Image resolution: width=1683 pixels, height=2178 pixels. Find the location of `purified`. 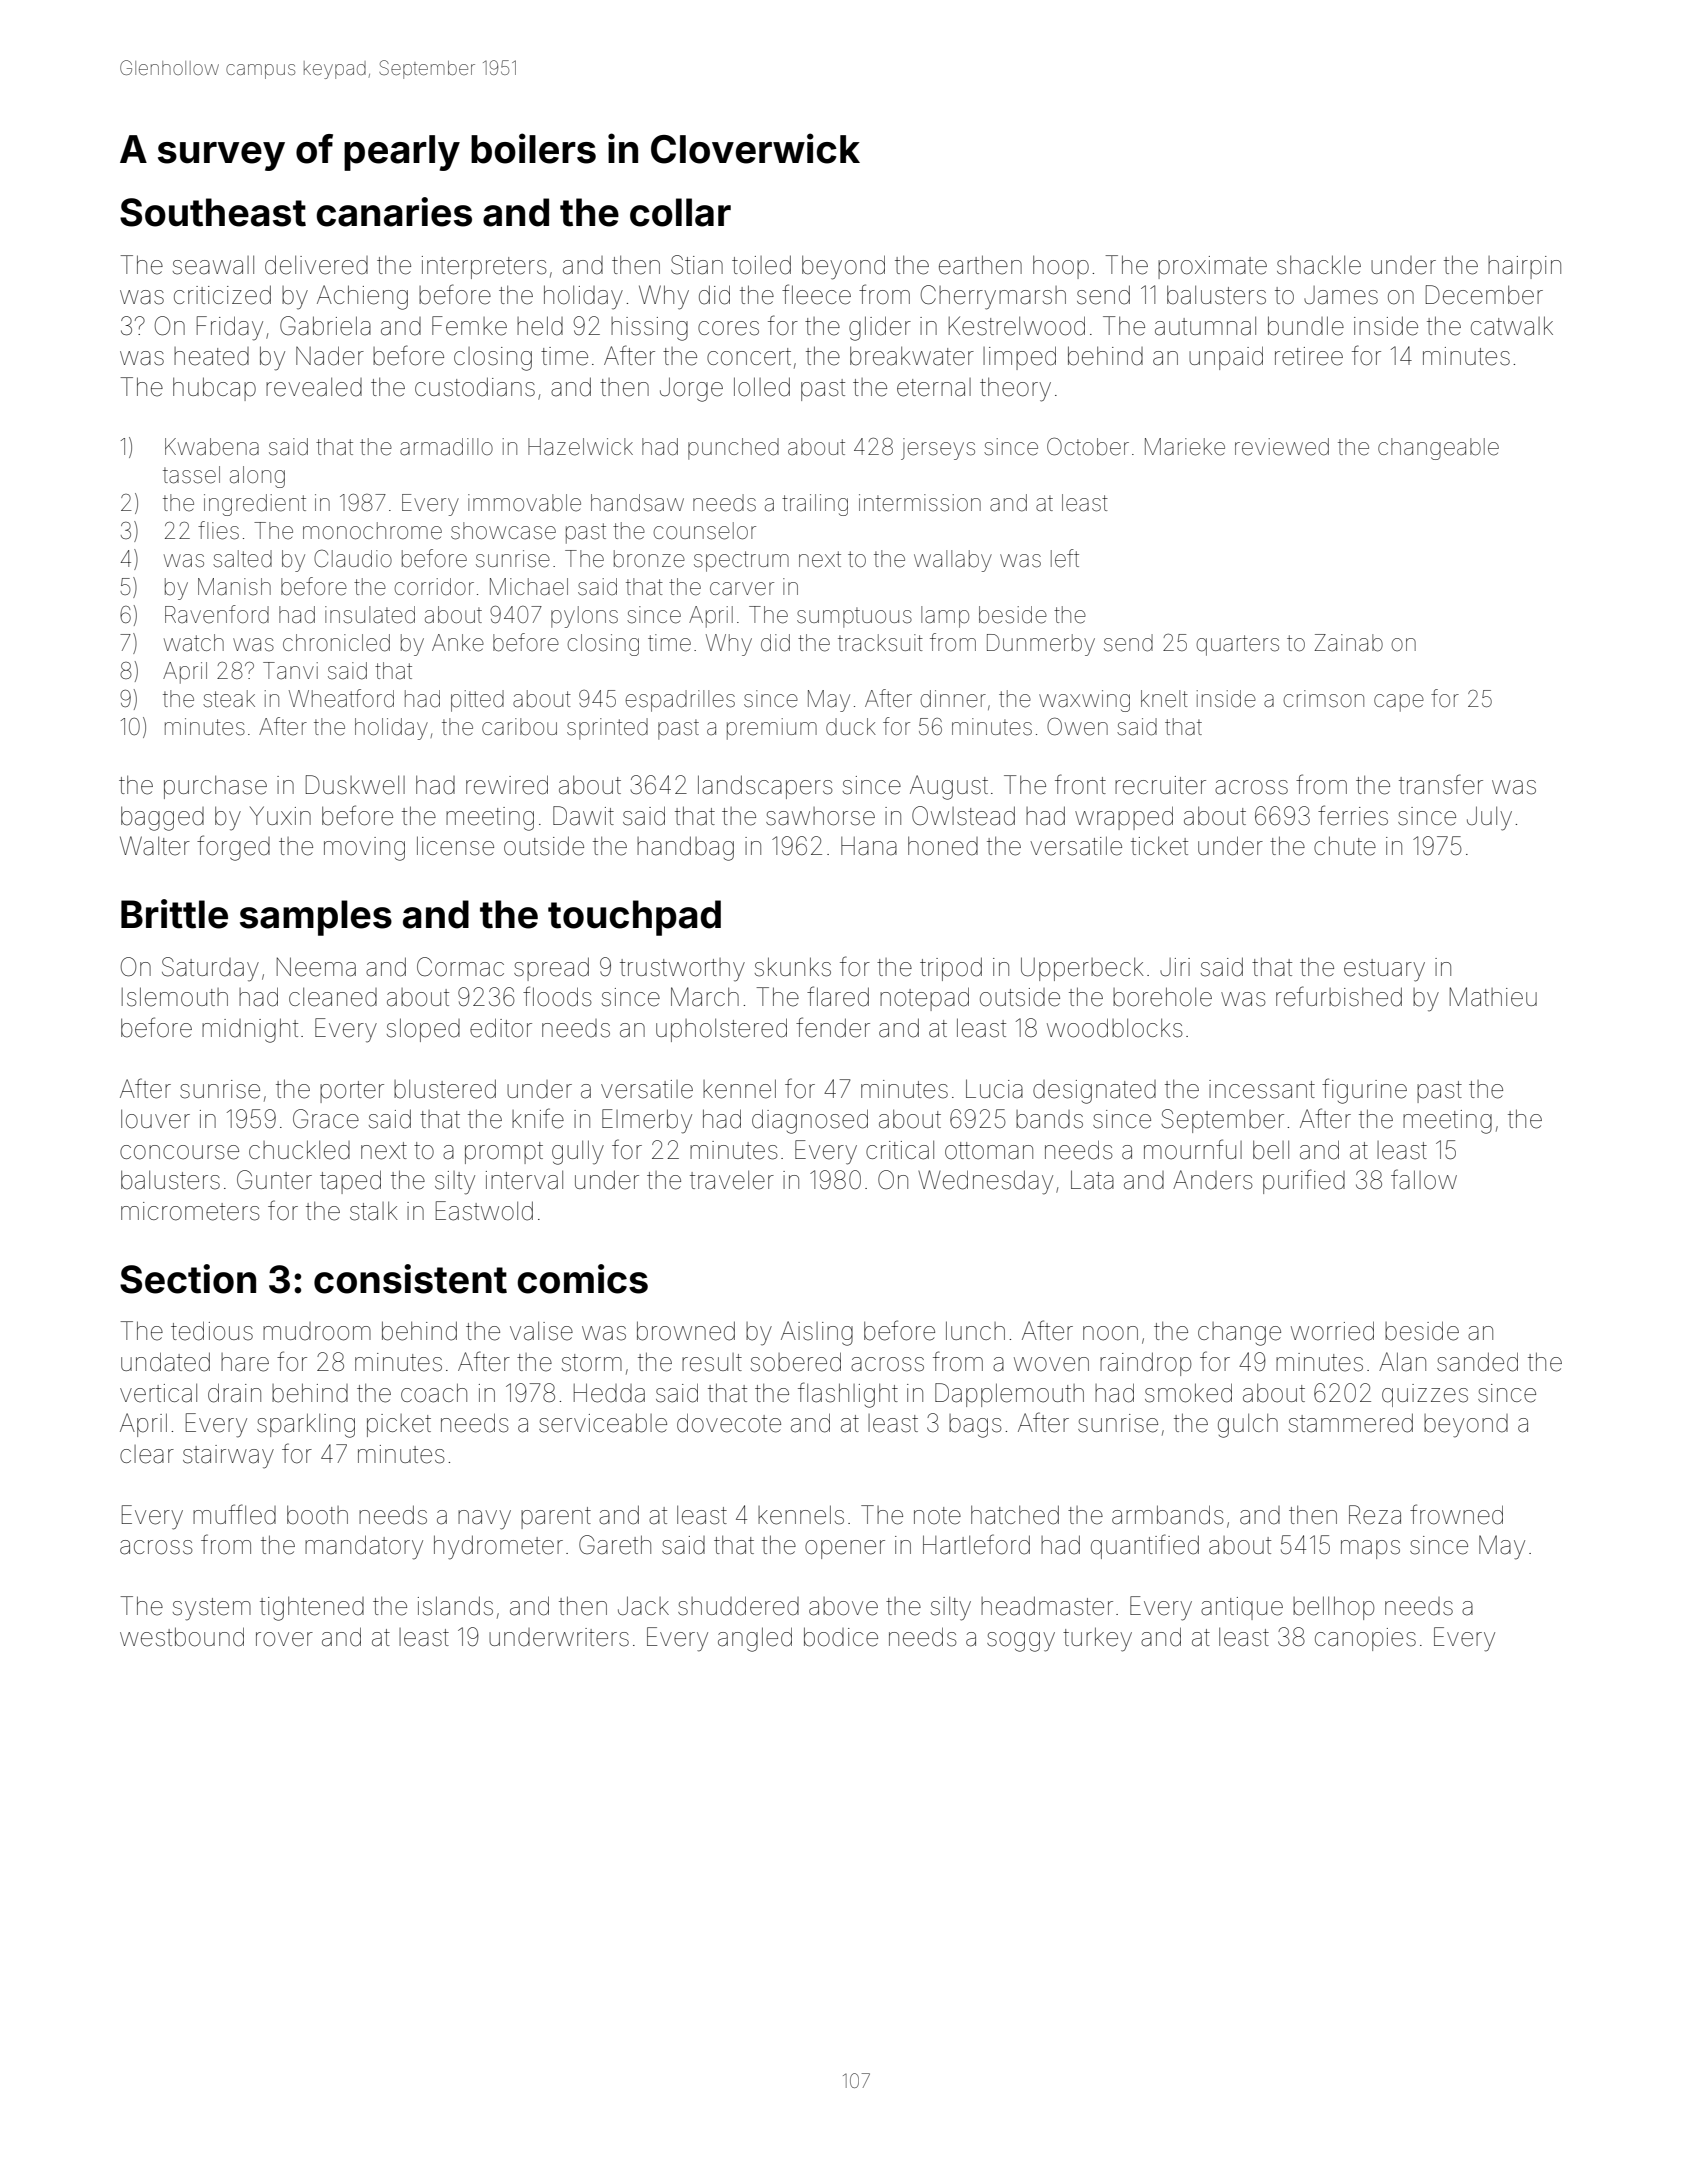

purified is located at coordinates (1304, 1181).
